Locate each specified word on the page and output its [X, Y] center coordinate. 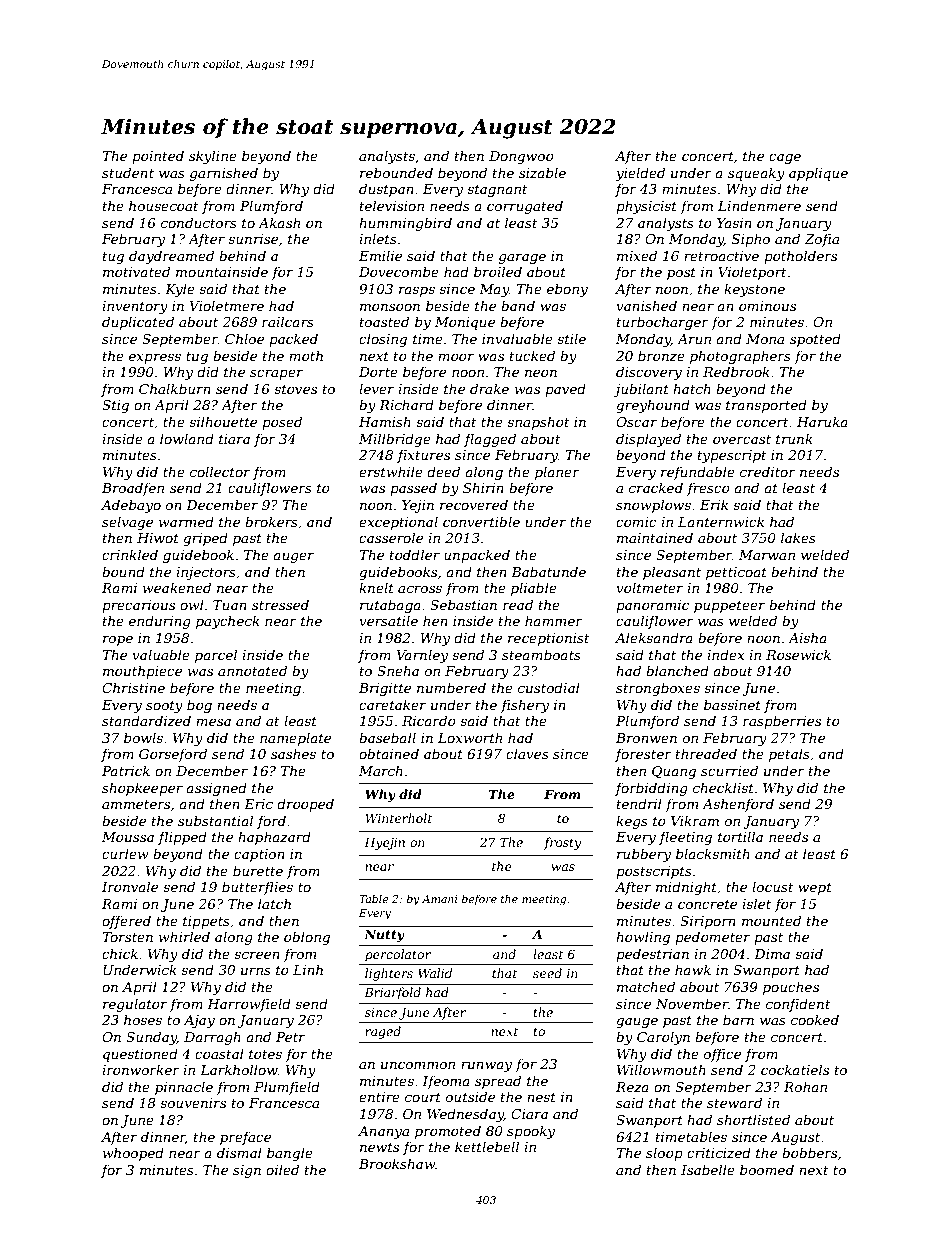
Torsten [127, 937]
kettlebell [487, 1146]
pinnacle [184, 1088]
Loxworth [470, 737]
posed [282, 423]
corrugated [525, 207]
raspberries [782, 722]
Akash [279, 222]
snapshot [538, 423]
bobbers [809, 1152]
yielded [640, 174]
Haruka [822, 421]
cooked [815, 1019]
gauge [637, 1022]
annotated [252, 670]
